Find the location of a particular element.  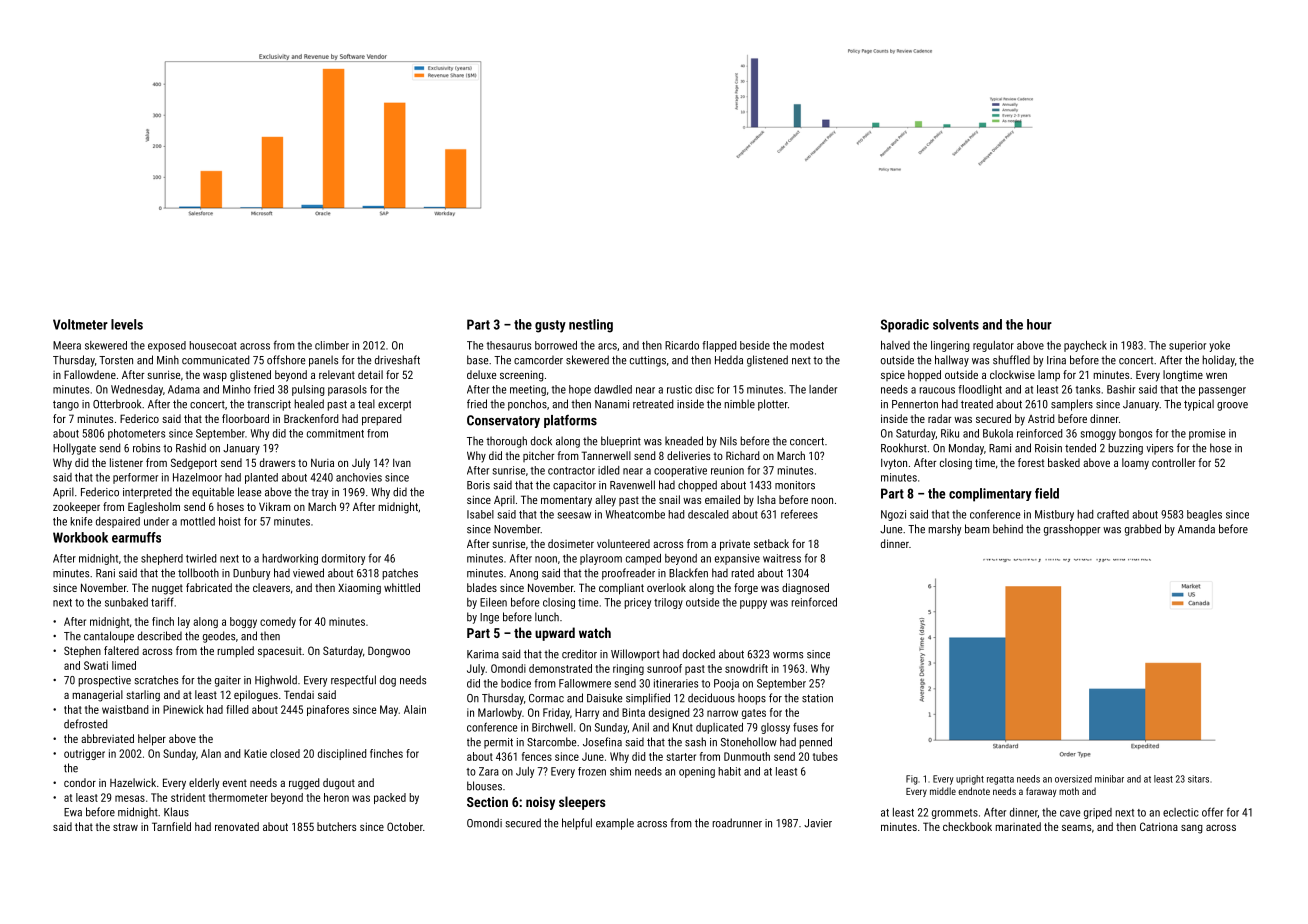

beagles is located at coordinates (1204, 515).
